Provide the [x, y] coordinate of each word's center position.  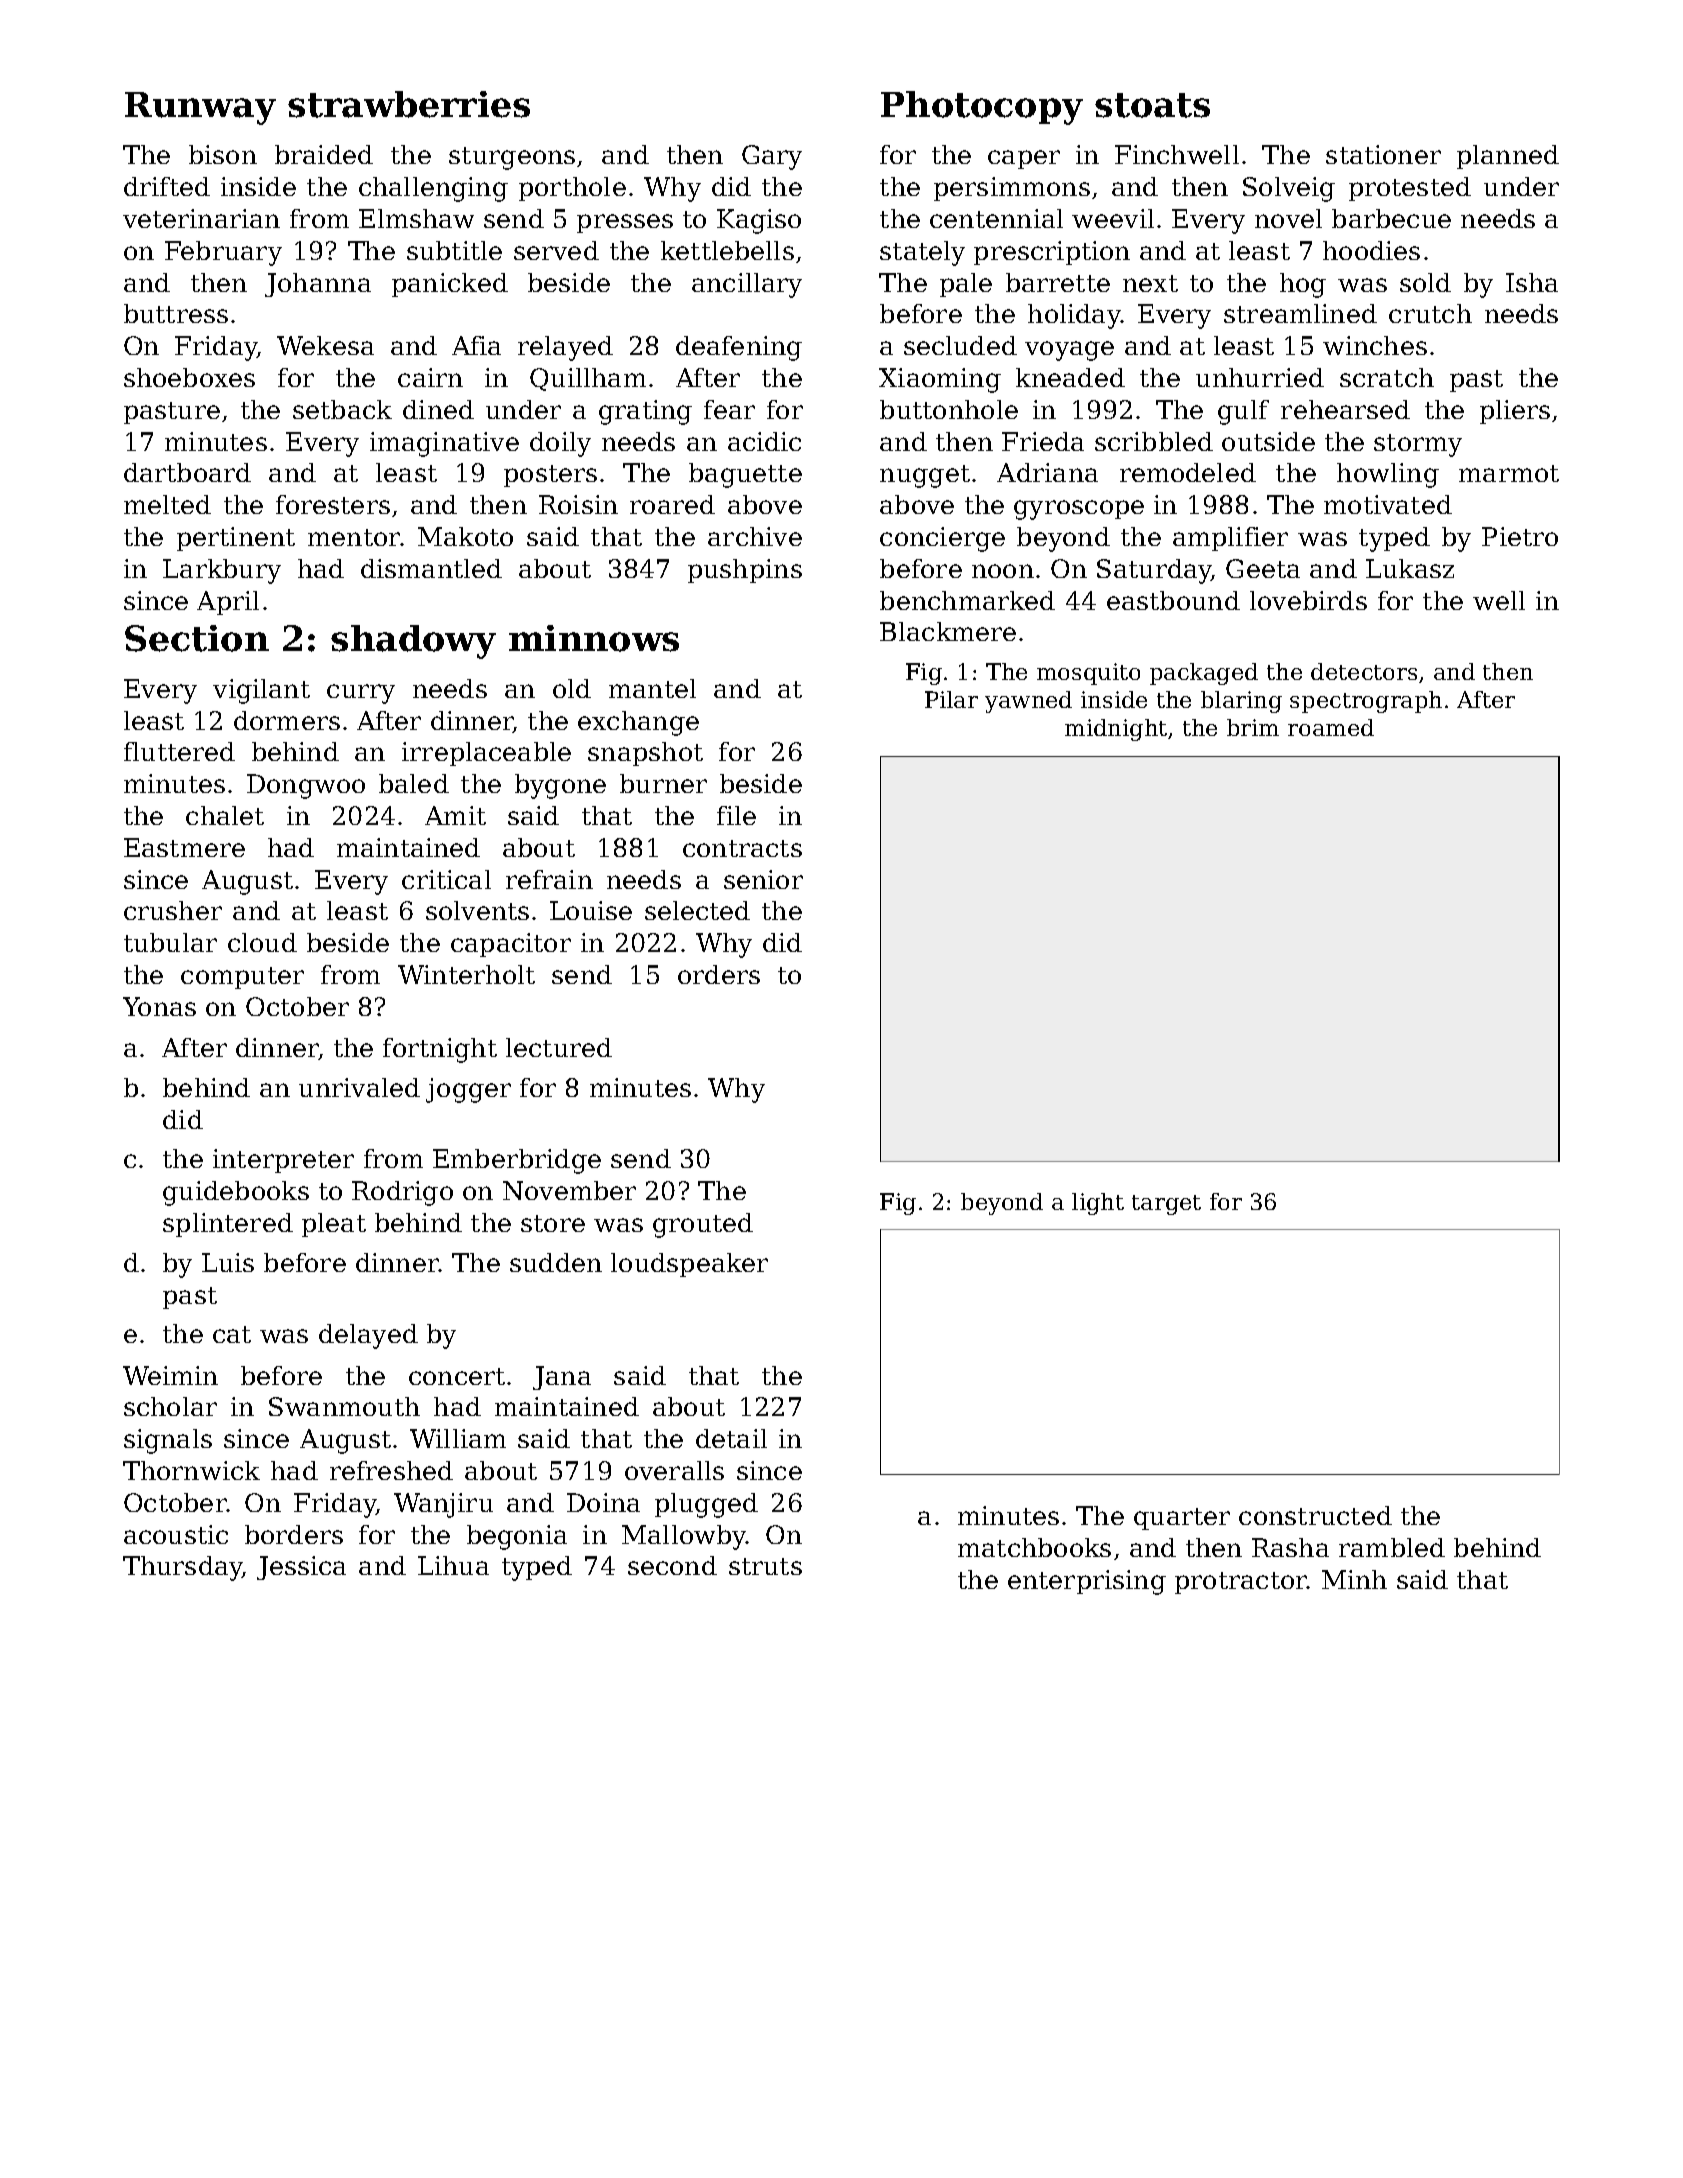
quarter [1182, 1519]
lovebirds [1308, 600]
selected [697, 910]
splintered [228, 1225]
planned [1508, 157]
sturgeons [512, 158]
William [458, 1438]
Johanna [318, 285]
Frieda [1043, 441]
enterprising [1087, 1582]
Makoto [465, 536]
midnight [1116, 730]
